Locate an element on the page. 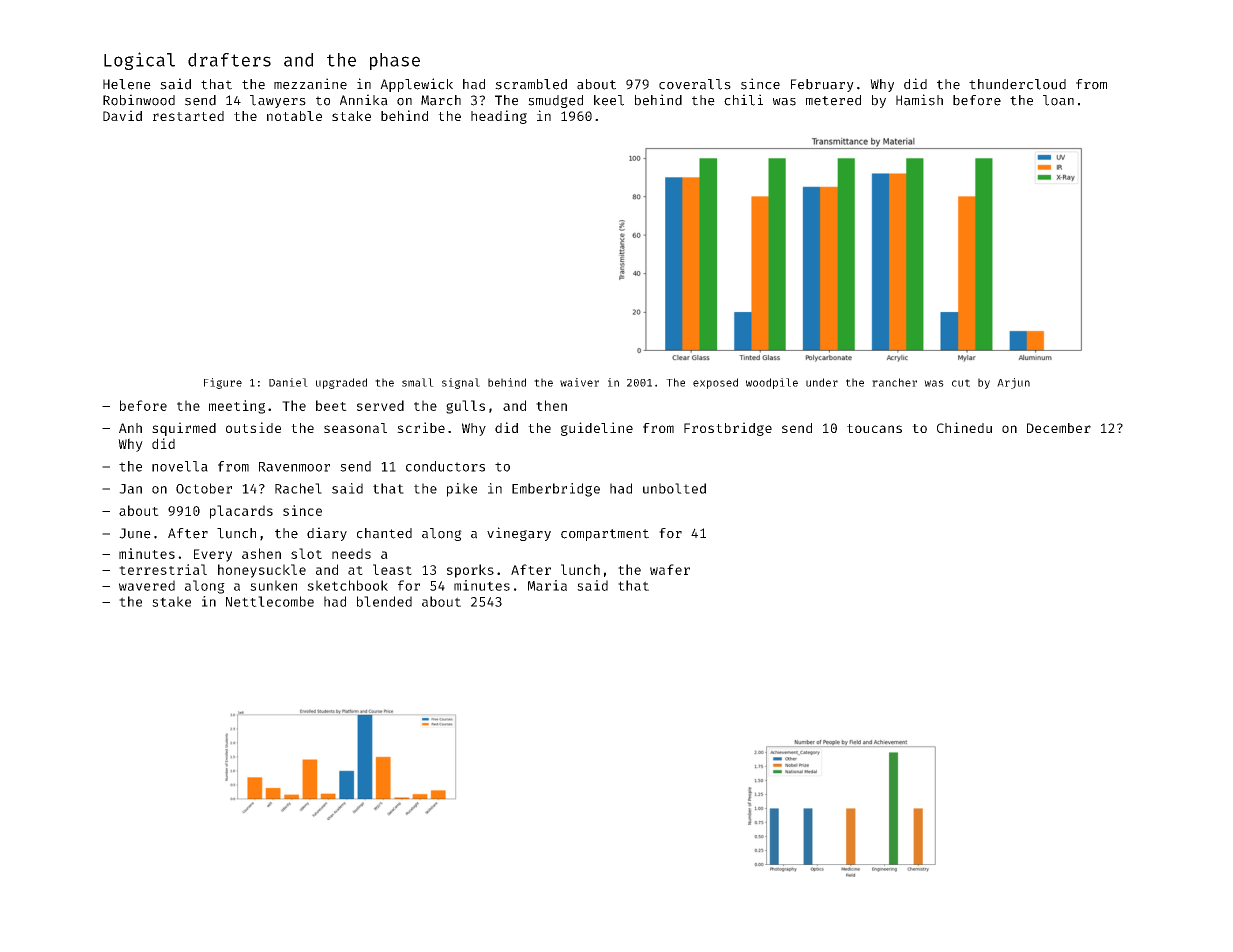 The height and width of the image is (952, 1233). Arjun is located at coordinates (1013, 383).
